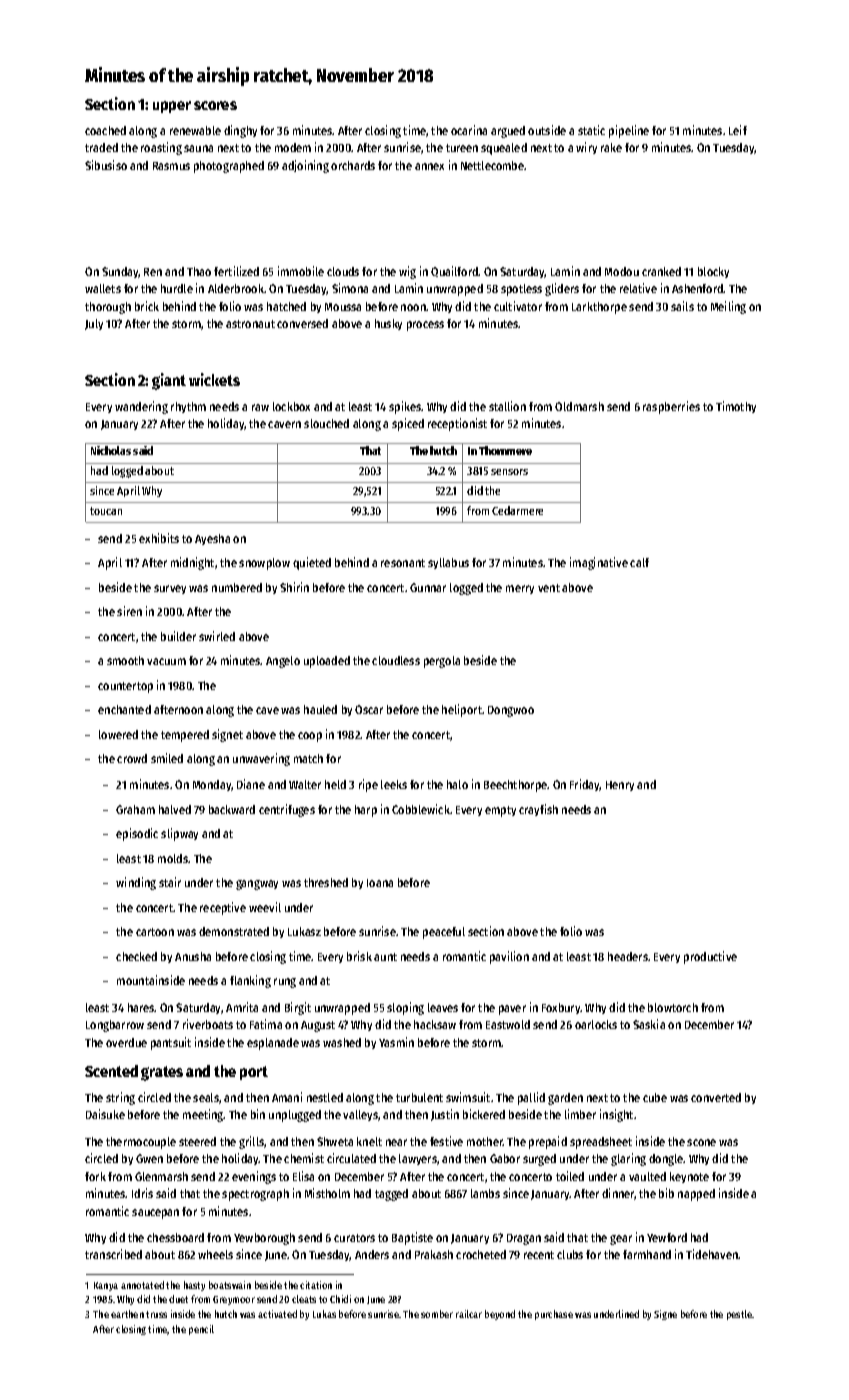 Image resolution: width=849 pixels, height=1400 pixels. What do you see at coordinates (539, 1160) in the image?
I see `surged` at bounding box center [539, 1160].
